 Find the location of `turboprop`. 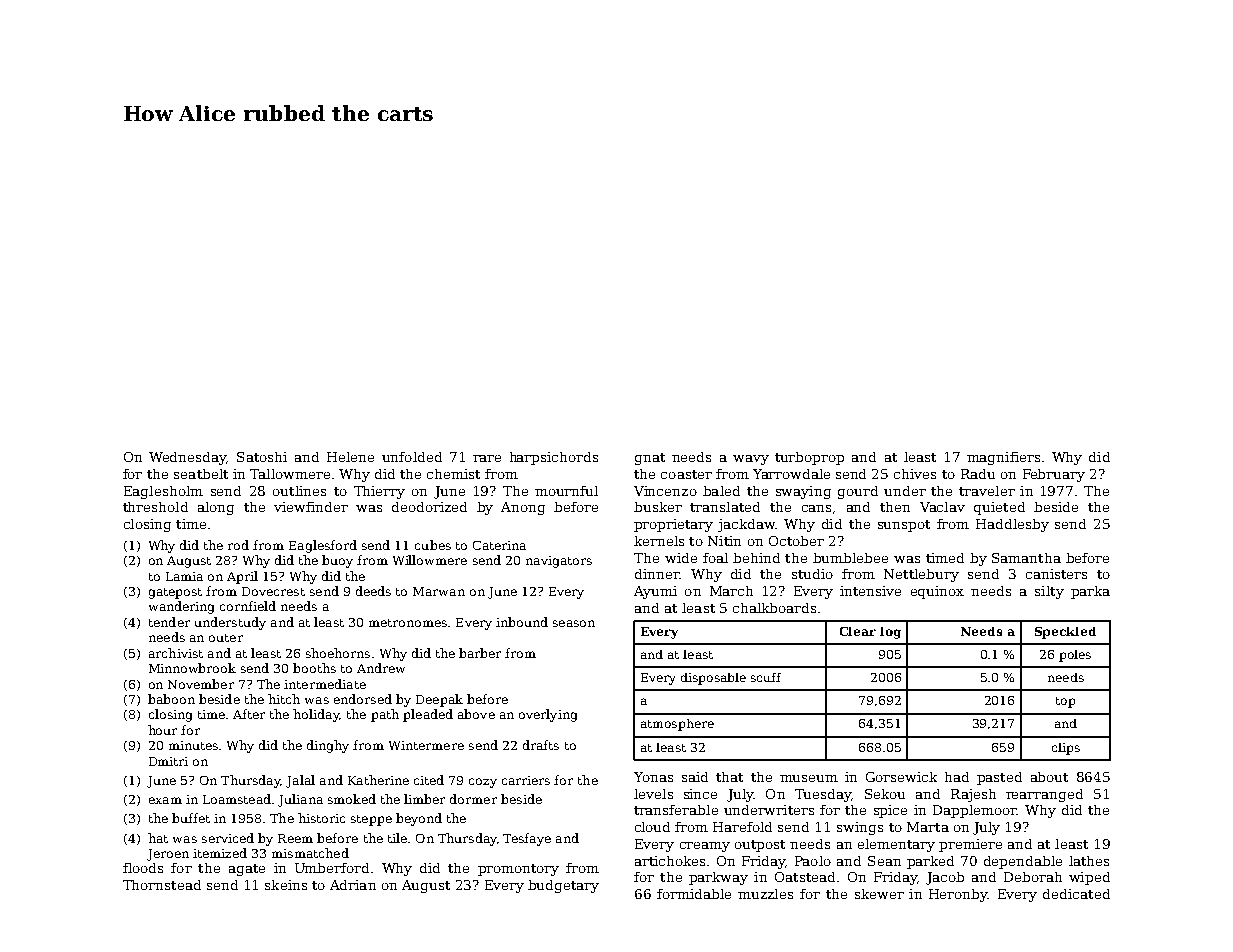

turboprop is located at coordinates (809, 458).
